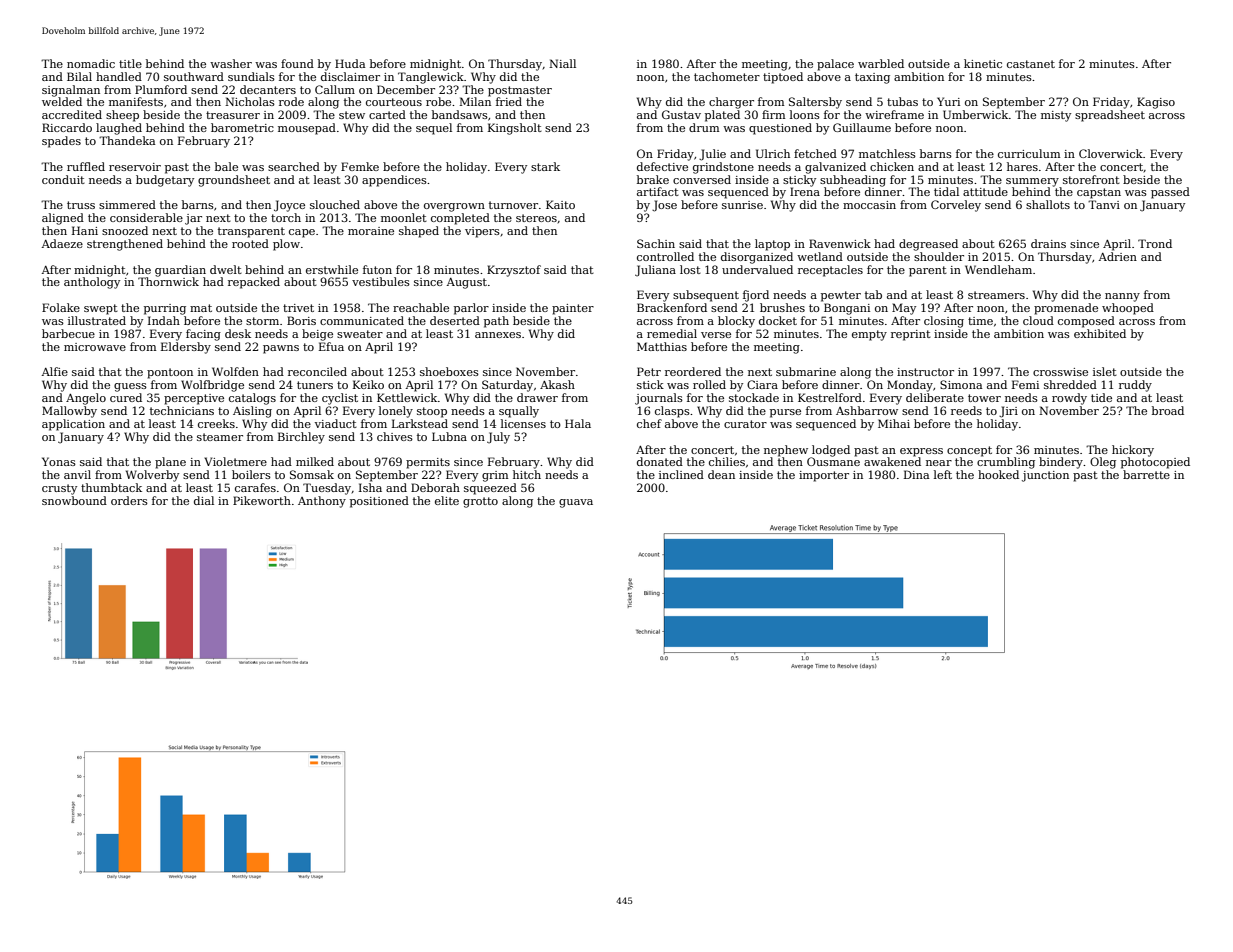 This page has width=1233, height=952. I want to click on Yonas, so click(59, 461).
